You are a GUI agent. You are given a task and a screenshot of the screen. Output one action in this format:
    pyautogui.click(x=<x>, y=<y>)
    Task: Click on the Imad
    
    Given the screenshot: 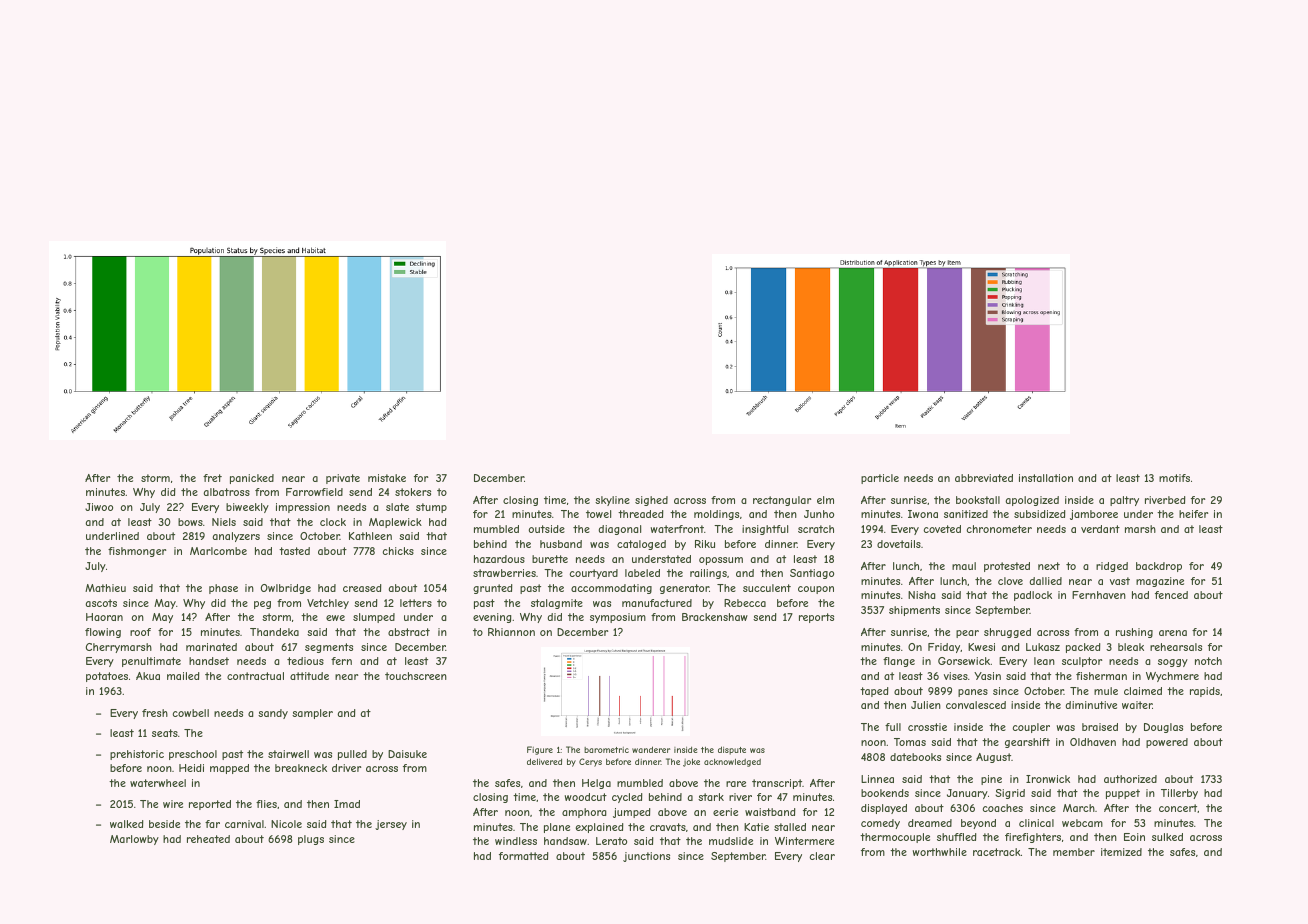 What is the action you would take?
    pyautogui.click(x=347, y=804)
